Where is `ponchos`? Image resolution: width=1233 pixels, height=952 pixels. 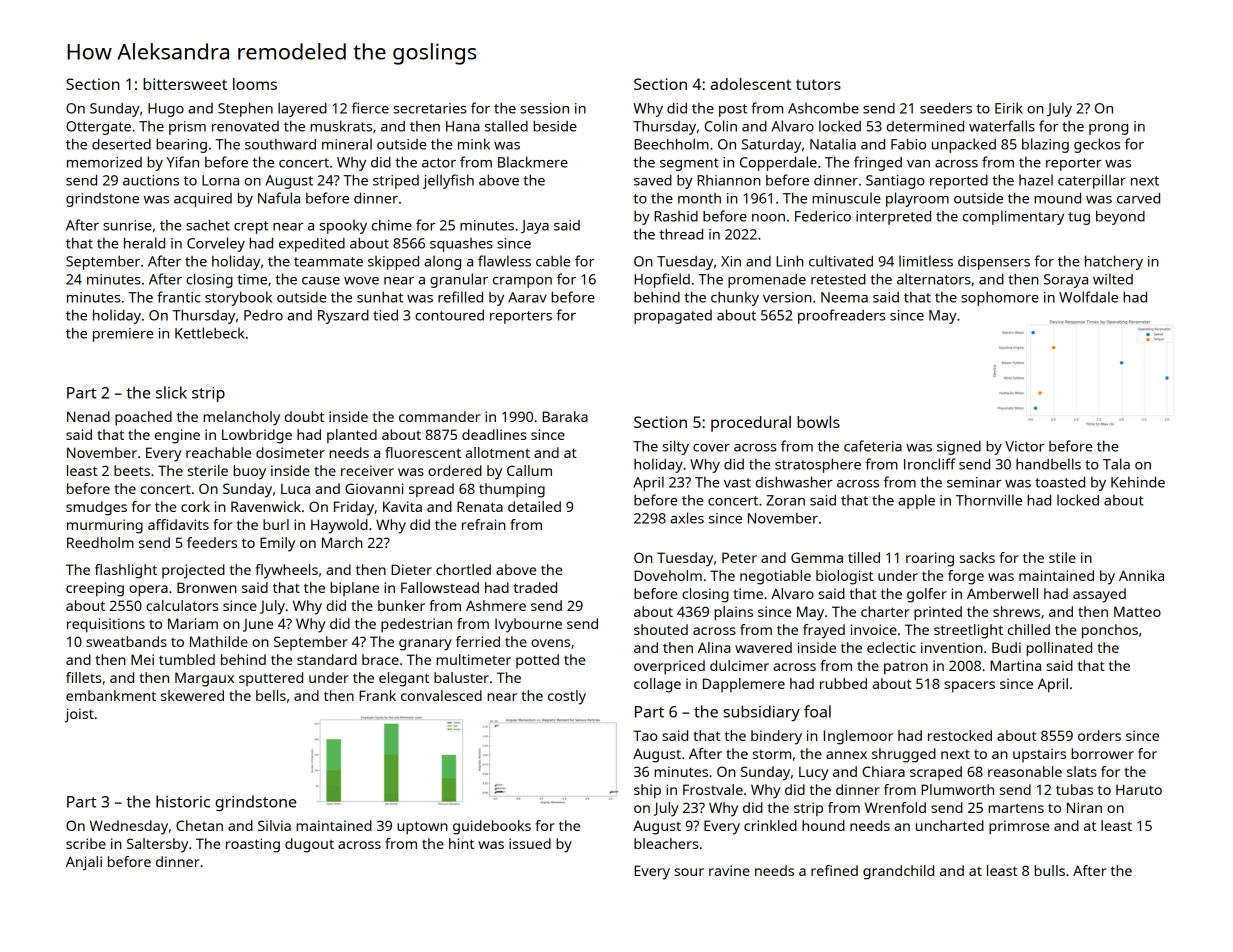
ponchos is located at coordinates (1110, 631).
